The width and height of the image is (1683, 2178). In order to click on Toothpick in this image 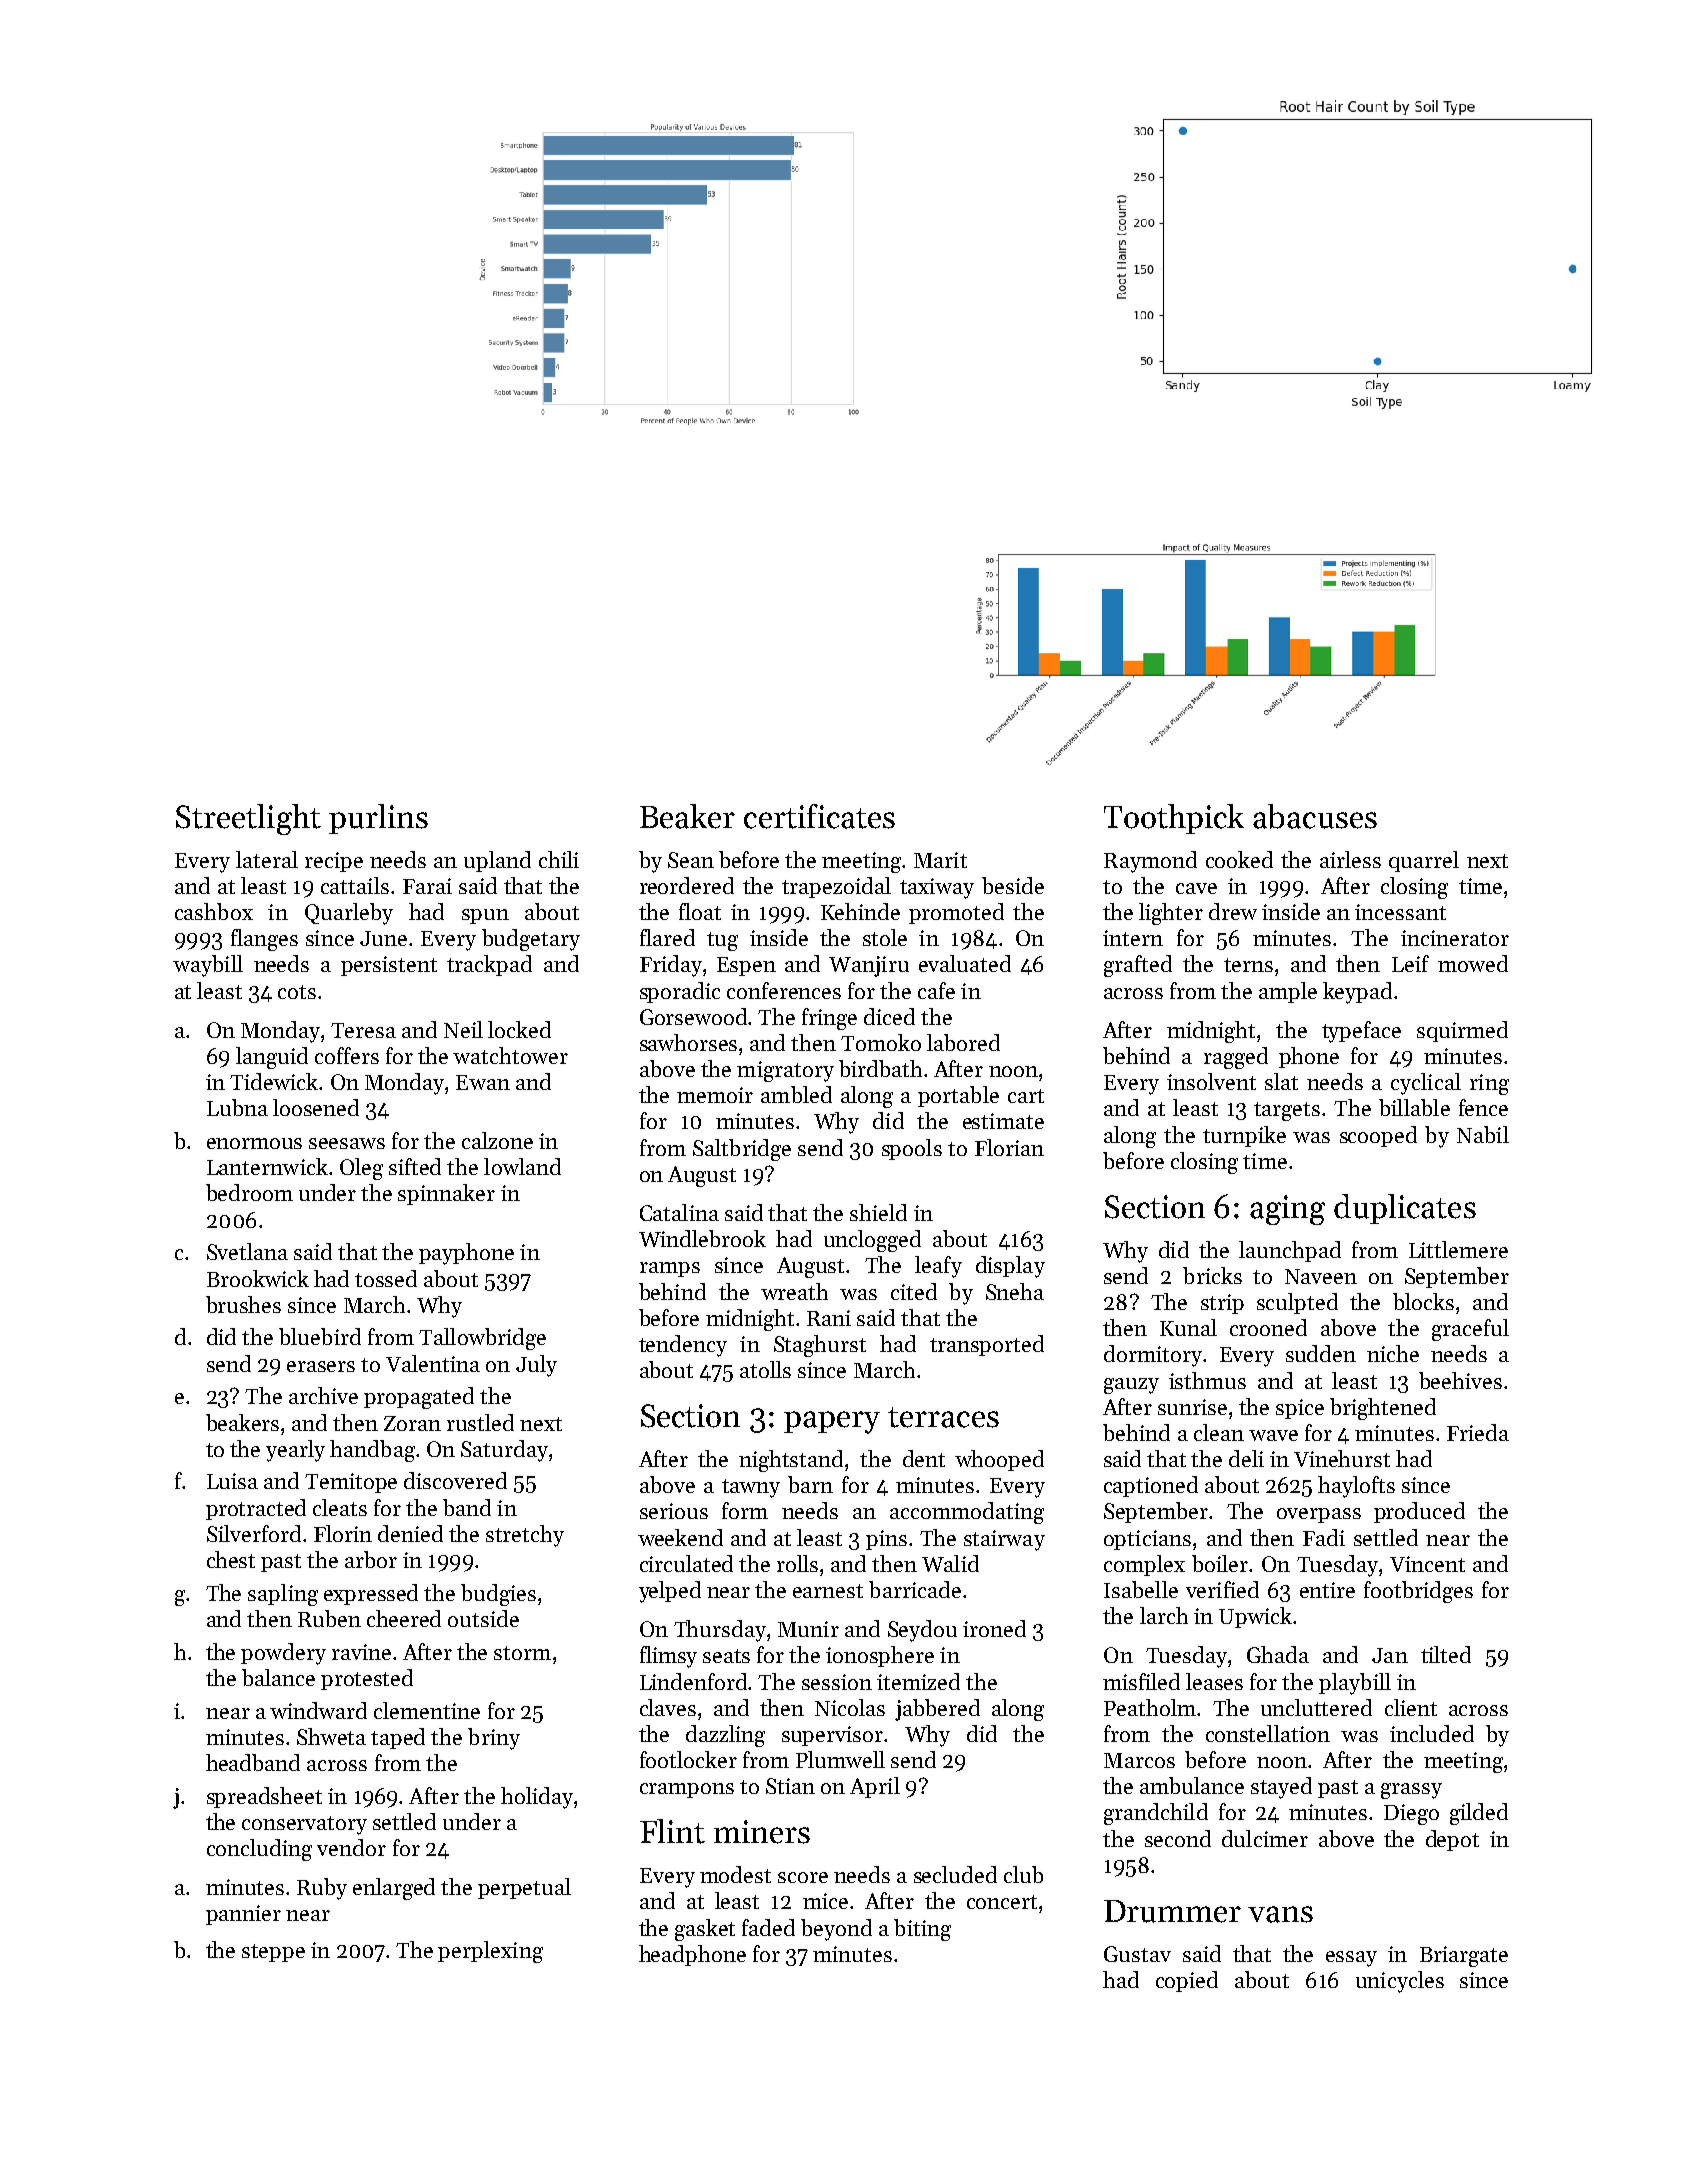, I will do `click(1174, 819)`.
